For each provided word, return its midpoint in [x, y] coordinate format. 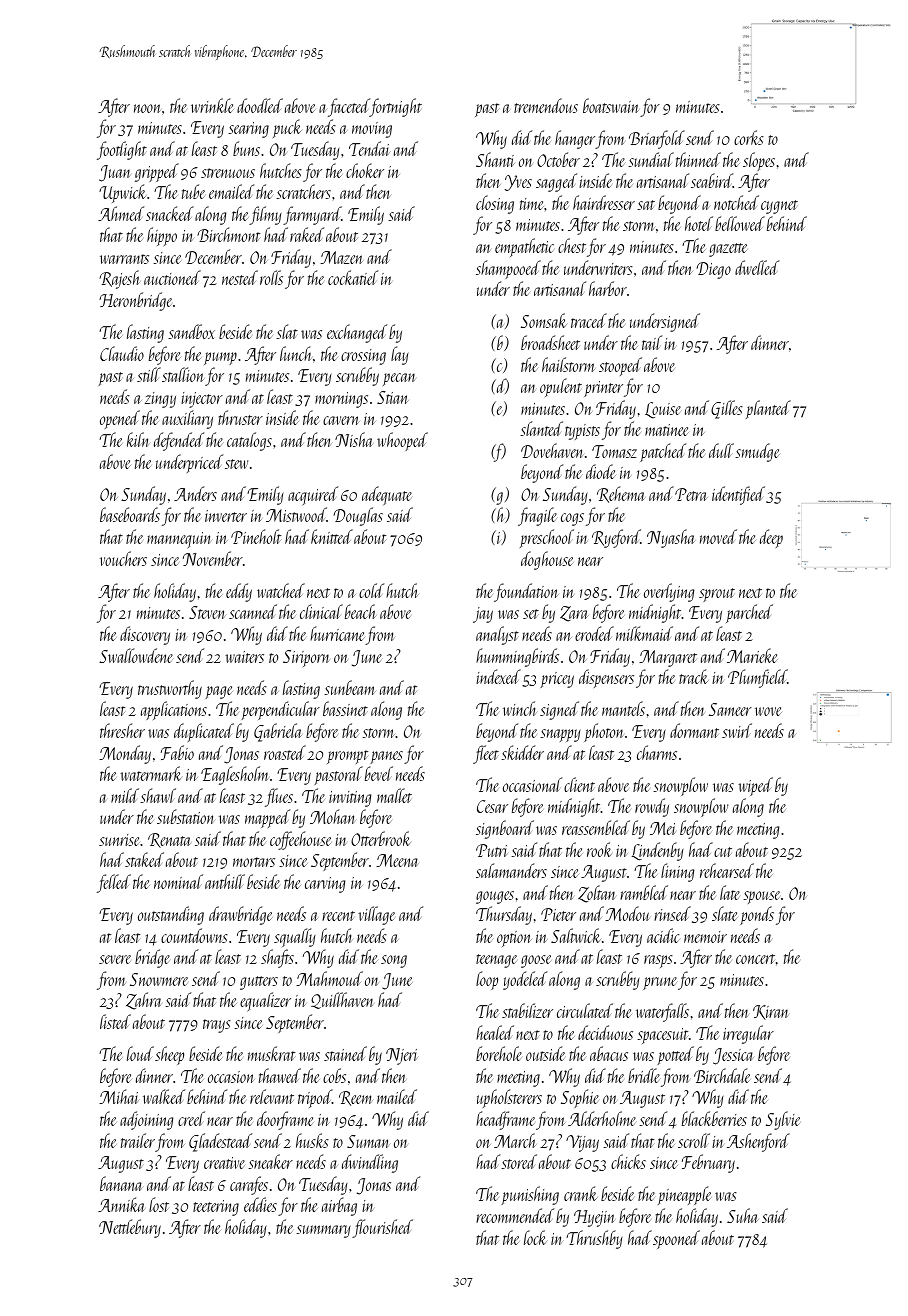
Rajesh [119, 279]
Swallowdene [136, 655]
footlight [122, 150]
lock [535, 1237]
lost [159, 1204]
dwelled [757, 267]
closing [495, 204]
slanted [541, 428]
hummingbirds [517, 657]
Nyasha [671, 538]
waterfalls [662, 1012]
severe [115, 959]
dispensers [606, 678]
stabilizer [527, 1010]
